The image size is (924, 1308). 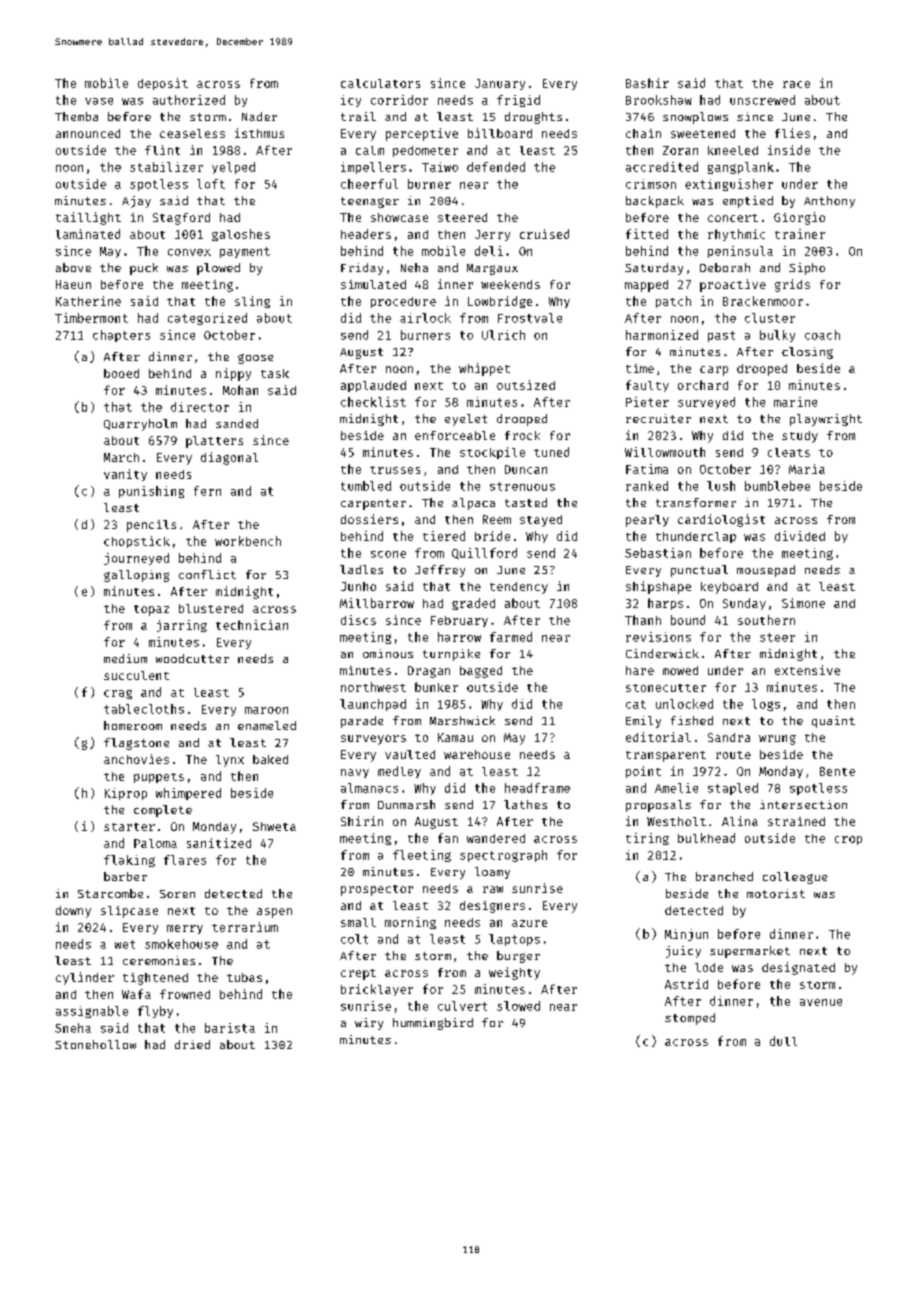 I want to click on lynx, so click(x=230, y=761).
